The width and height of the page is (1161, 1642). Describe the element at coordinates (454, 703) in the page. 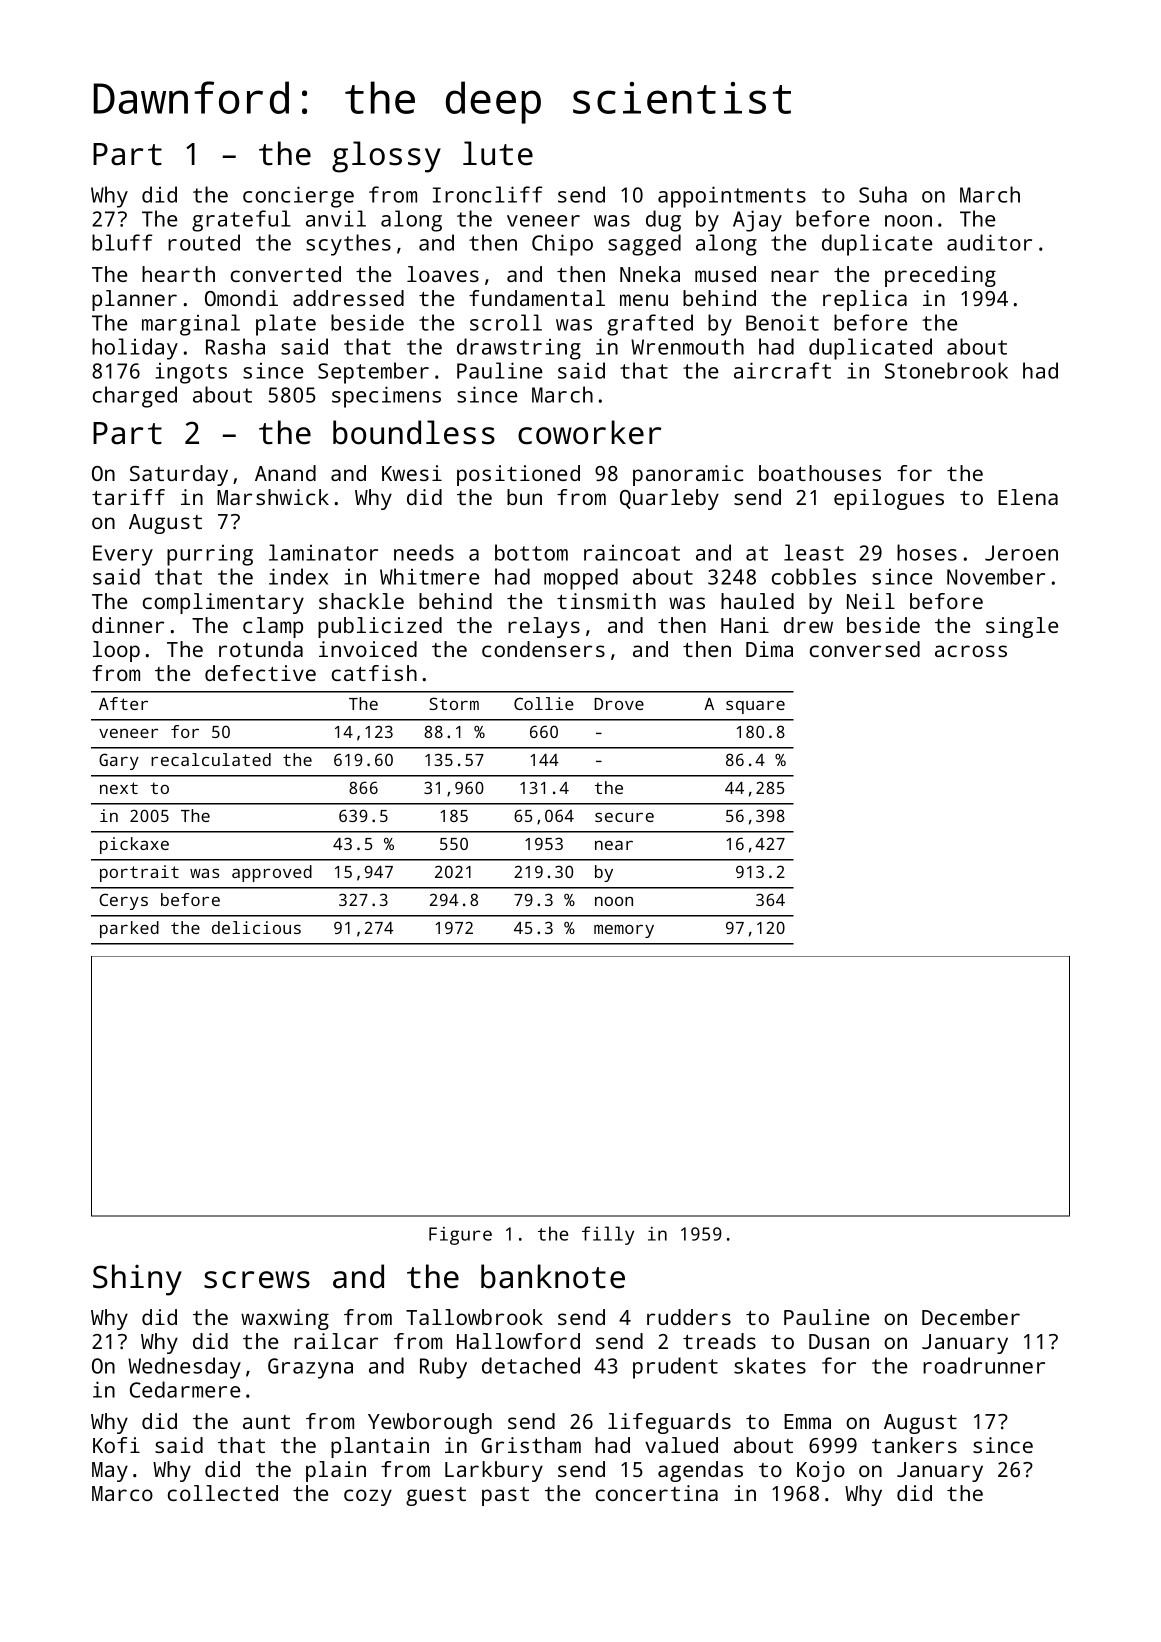

I see `Storm` at that location.
